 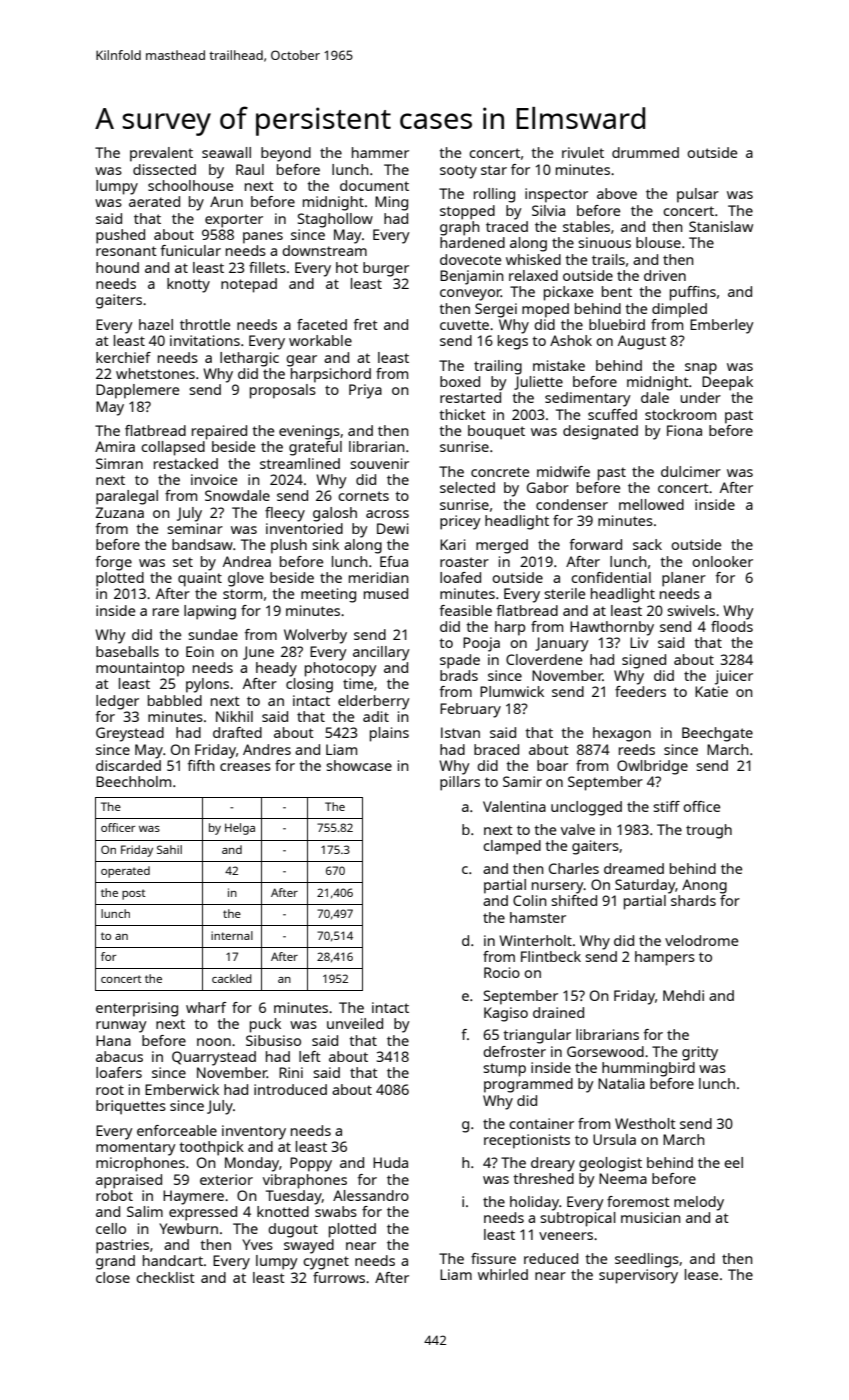 What do you see at coordinates (583, 152) in the page?
I see `rivulet` at bounding box center [583, 152].
